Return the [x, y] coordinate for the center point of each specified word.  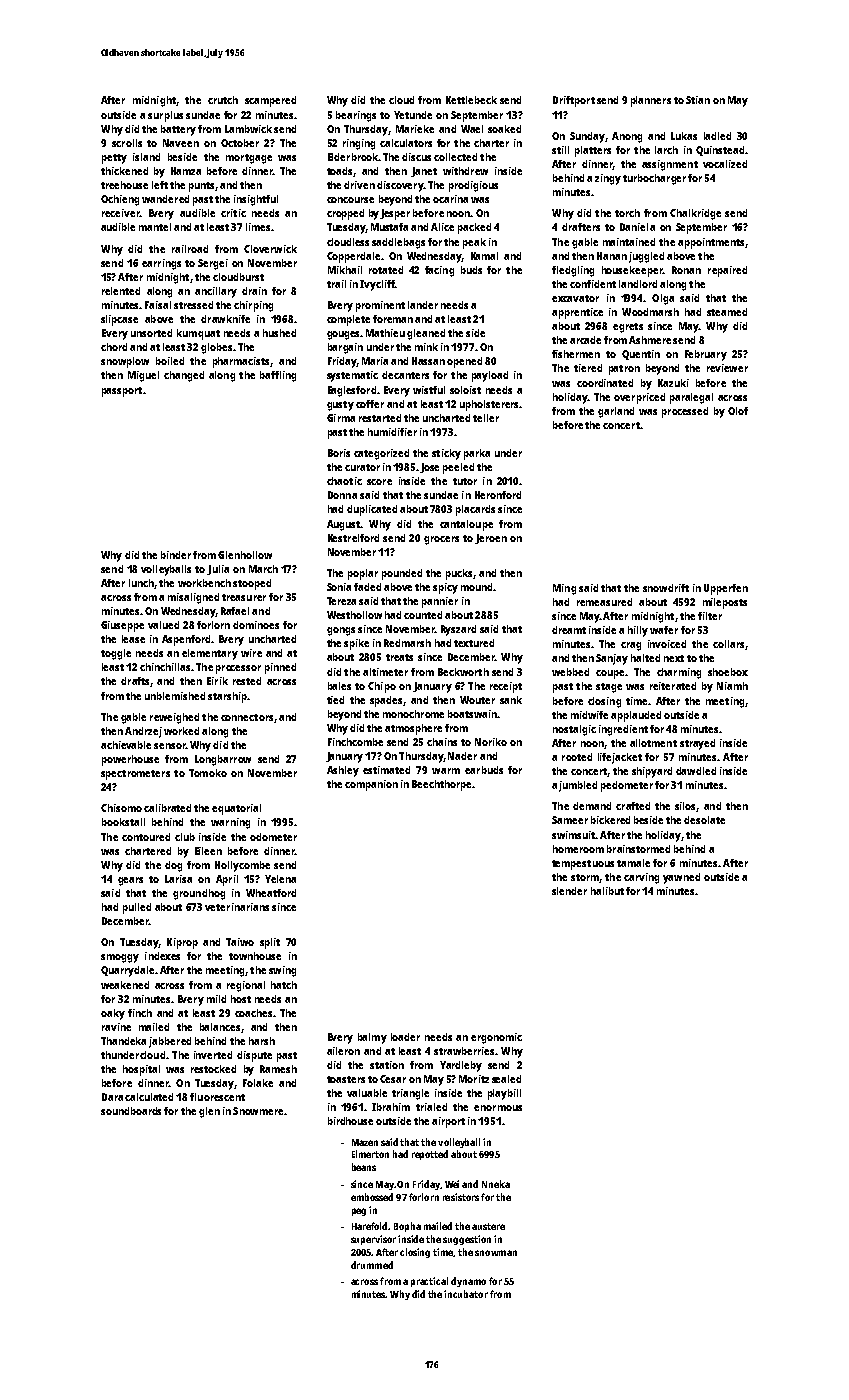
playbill [504, 1094]
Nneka [496, 1184]
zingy [608, 179]
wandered [165, 199]
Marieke [415, 129]
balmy [372, 1038]
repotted [430, 1155]
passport [122, 392]
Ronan [686, 270]
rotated [386, 270]
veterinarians [237, 907]
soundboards [131, 1111]
